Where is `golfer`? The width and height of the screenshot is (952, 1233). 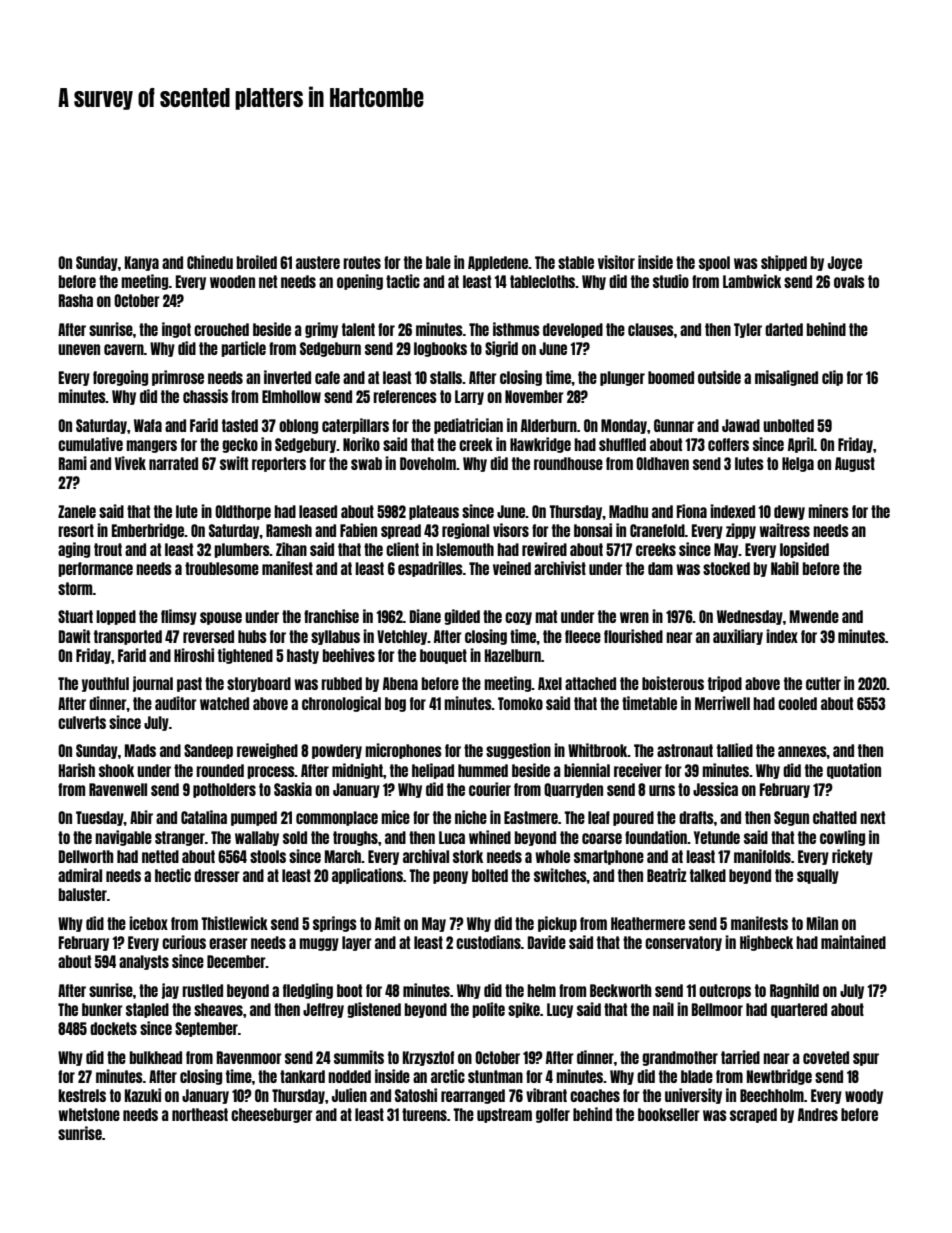 golfer is located at coordinates (553, 1115).
